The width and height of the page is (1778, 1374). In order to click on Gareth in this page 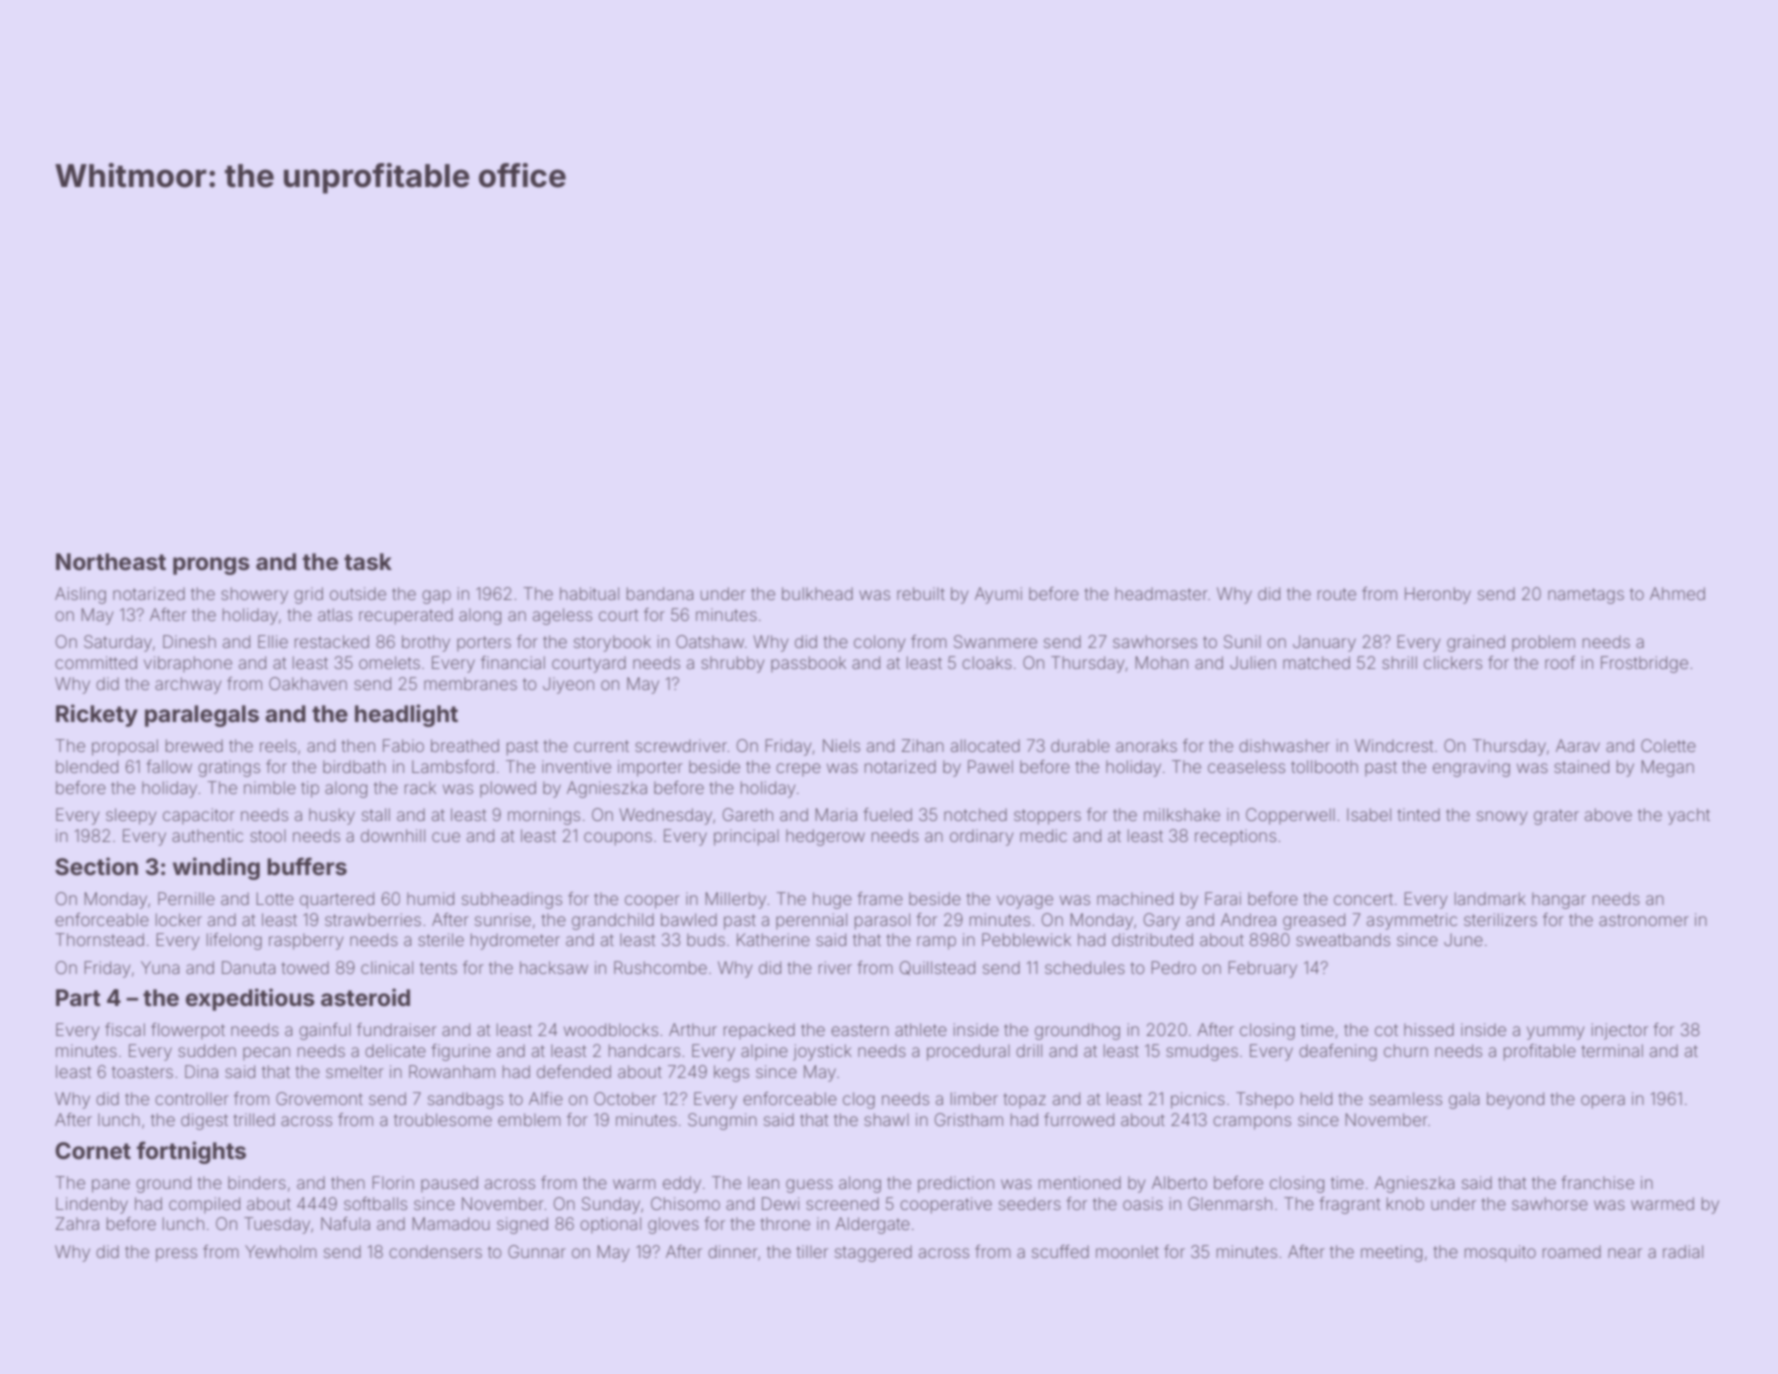, I will do `click(748, 814)`.
